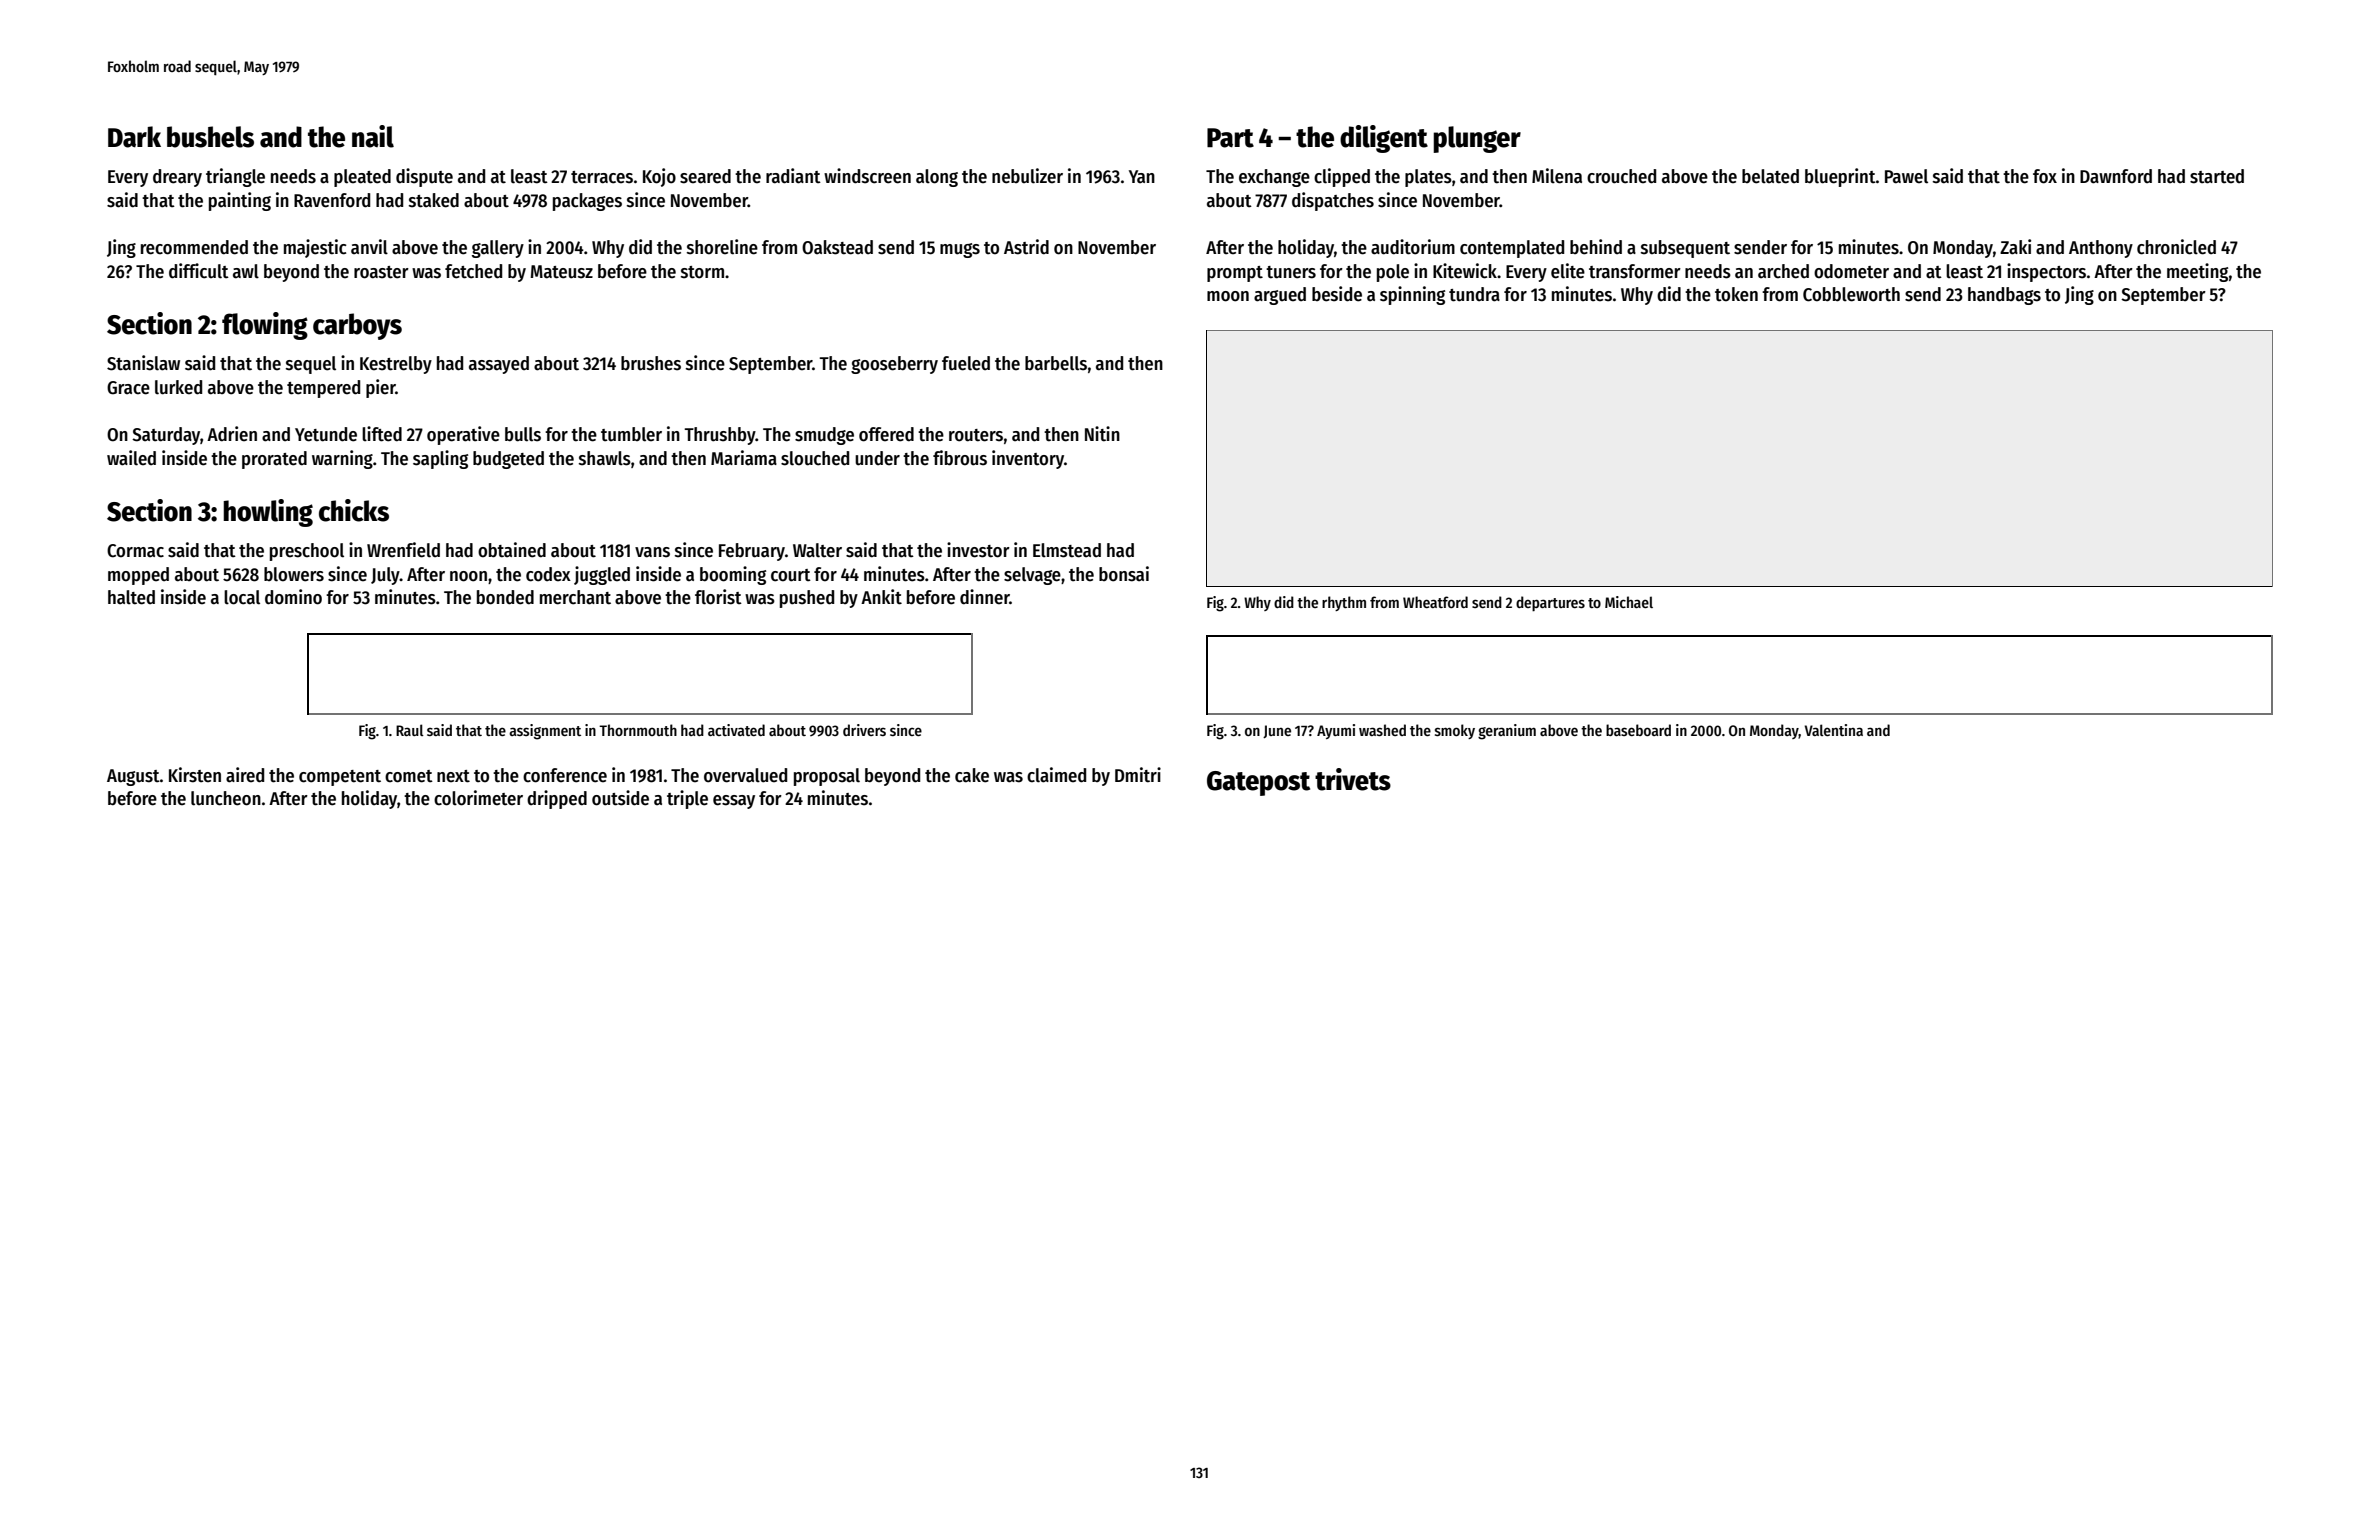 This screenshot has width=2380, height=1540. What do you see at coordinates (410, 730) in the screenshot?
I see `Raul` at bounding box center [410, 730].
